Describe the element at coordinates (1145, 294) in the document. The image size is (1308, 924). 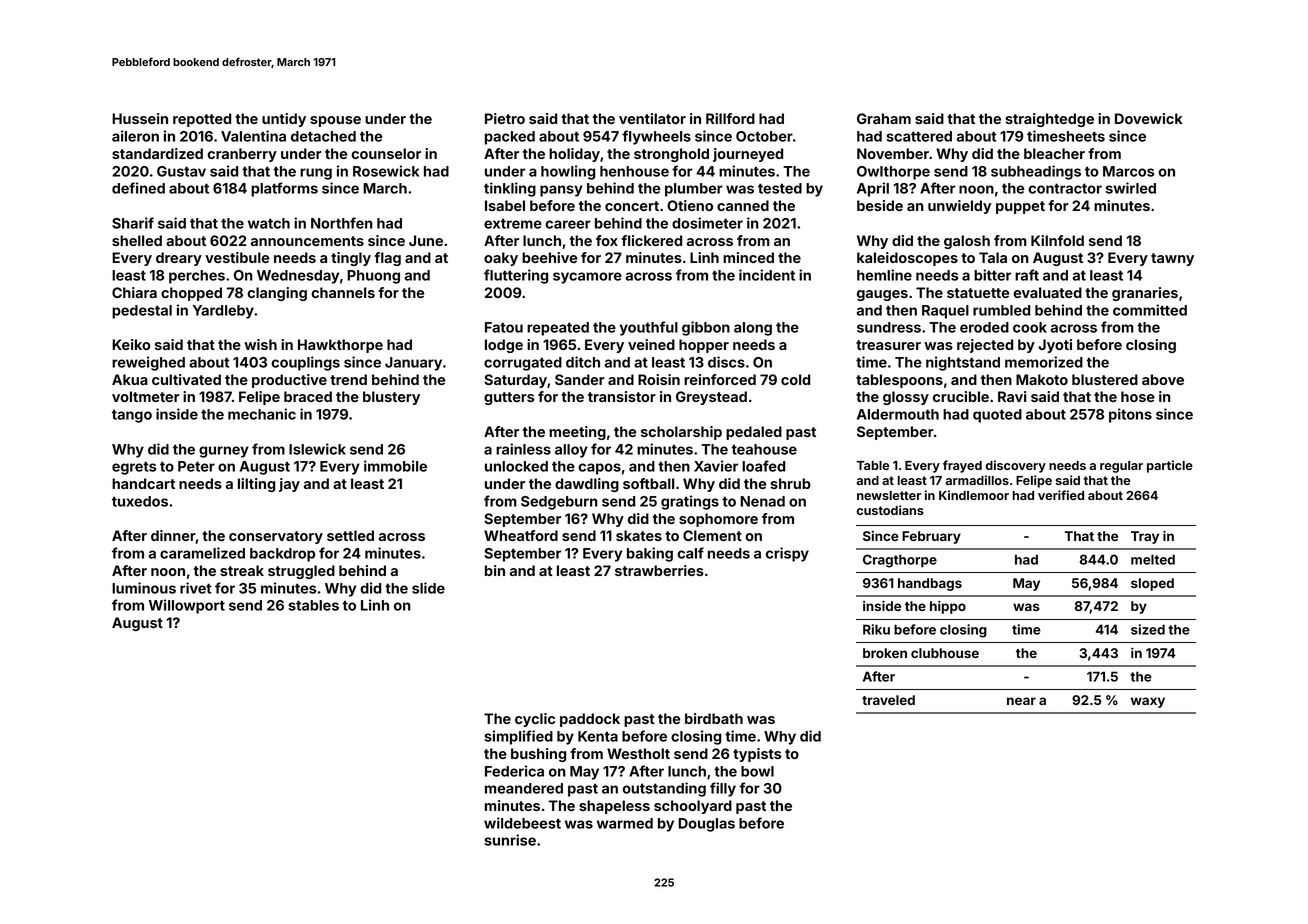
I see `granaries` at that location.
